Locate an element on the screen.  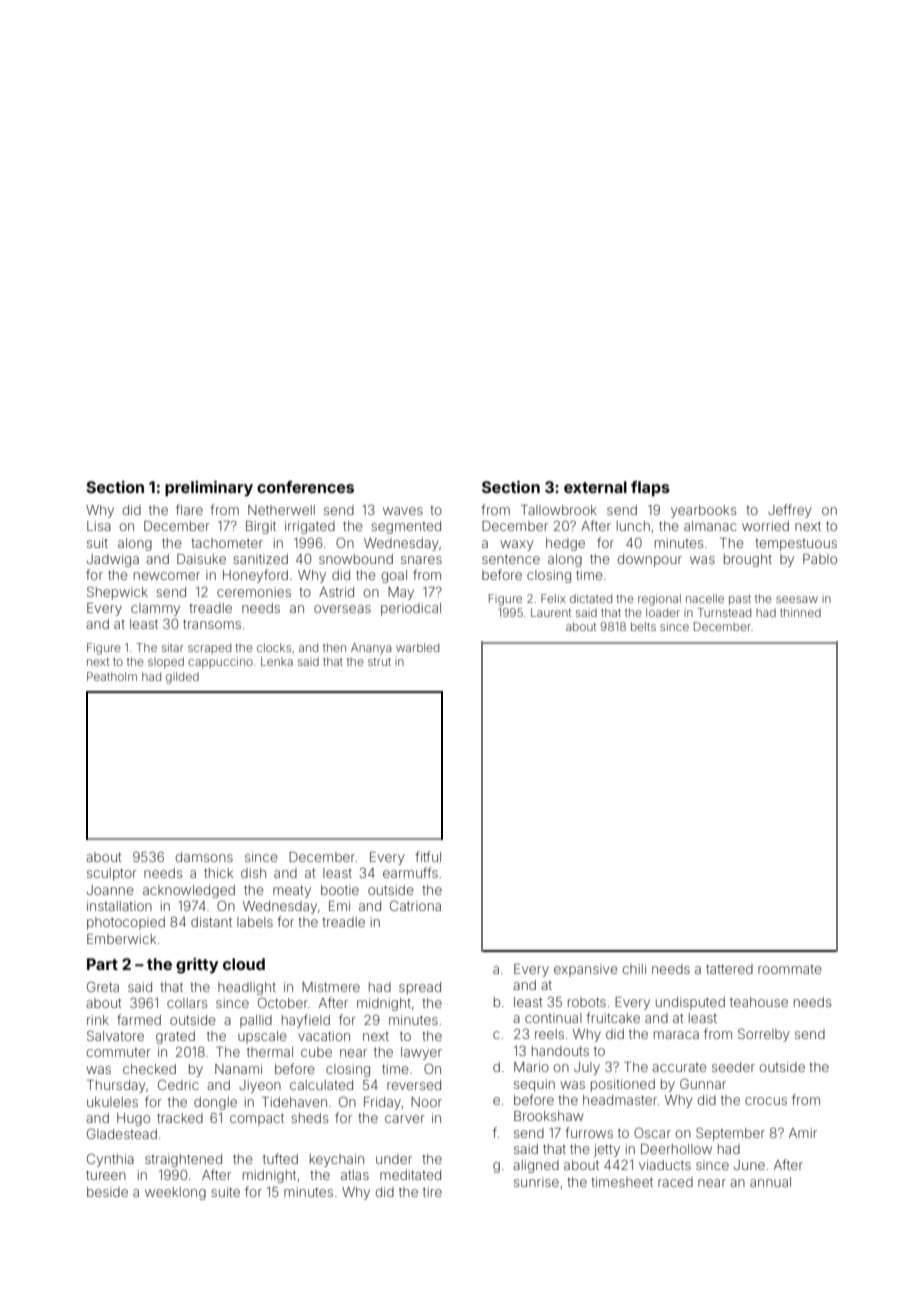
aligned is located at coordinates (536, 1166).
